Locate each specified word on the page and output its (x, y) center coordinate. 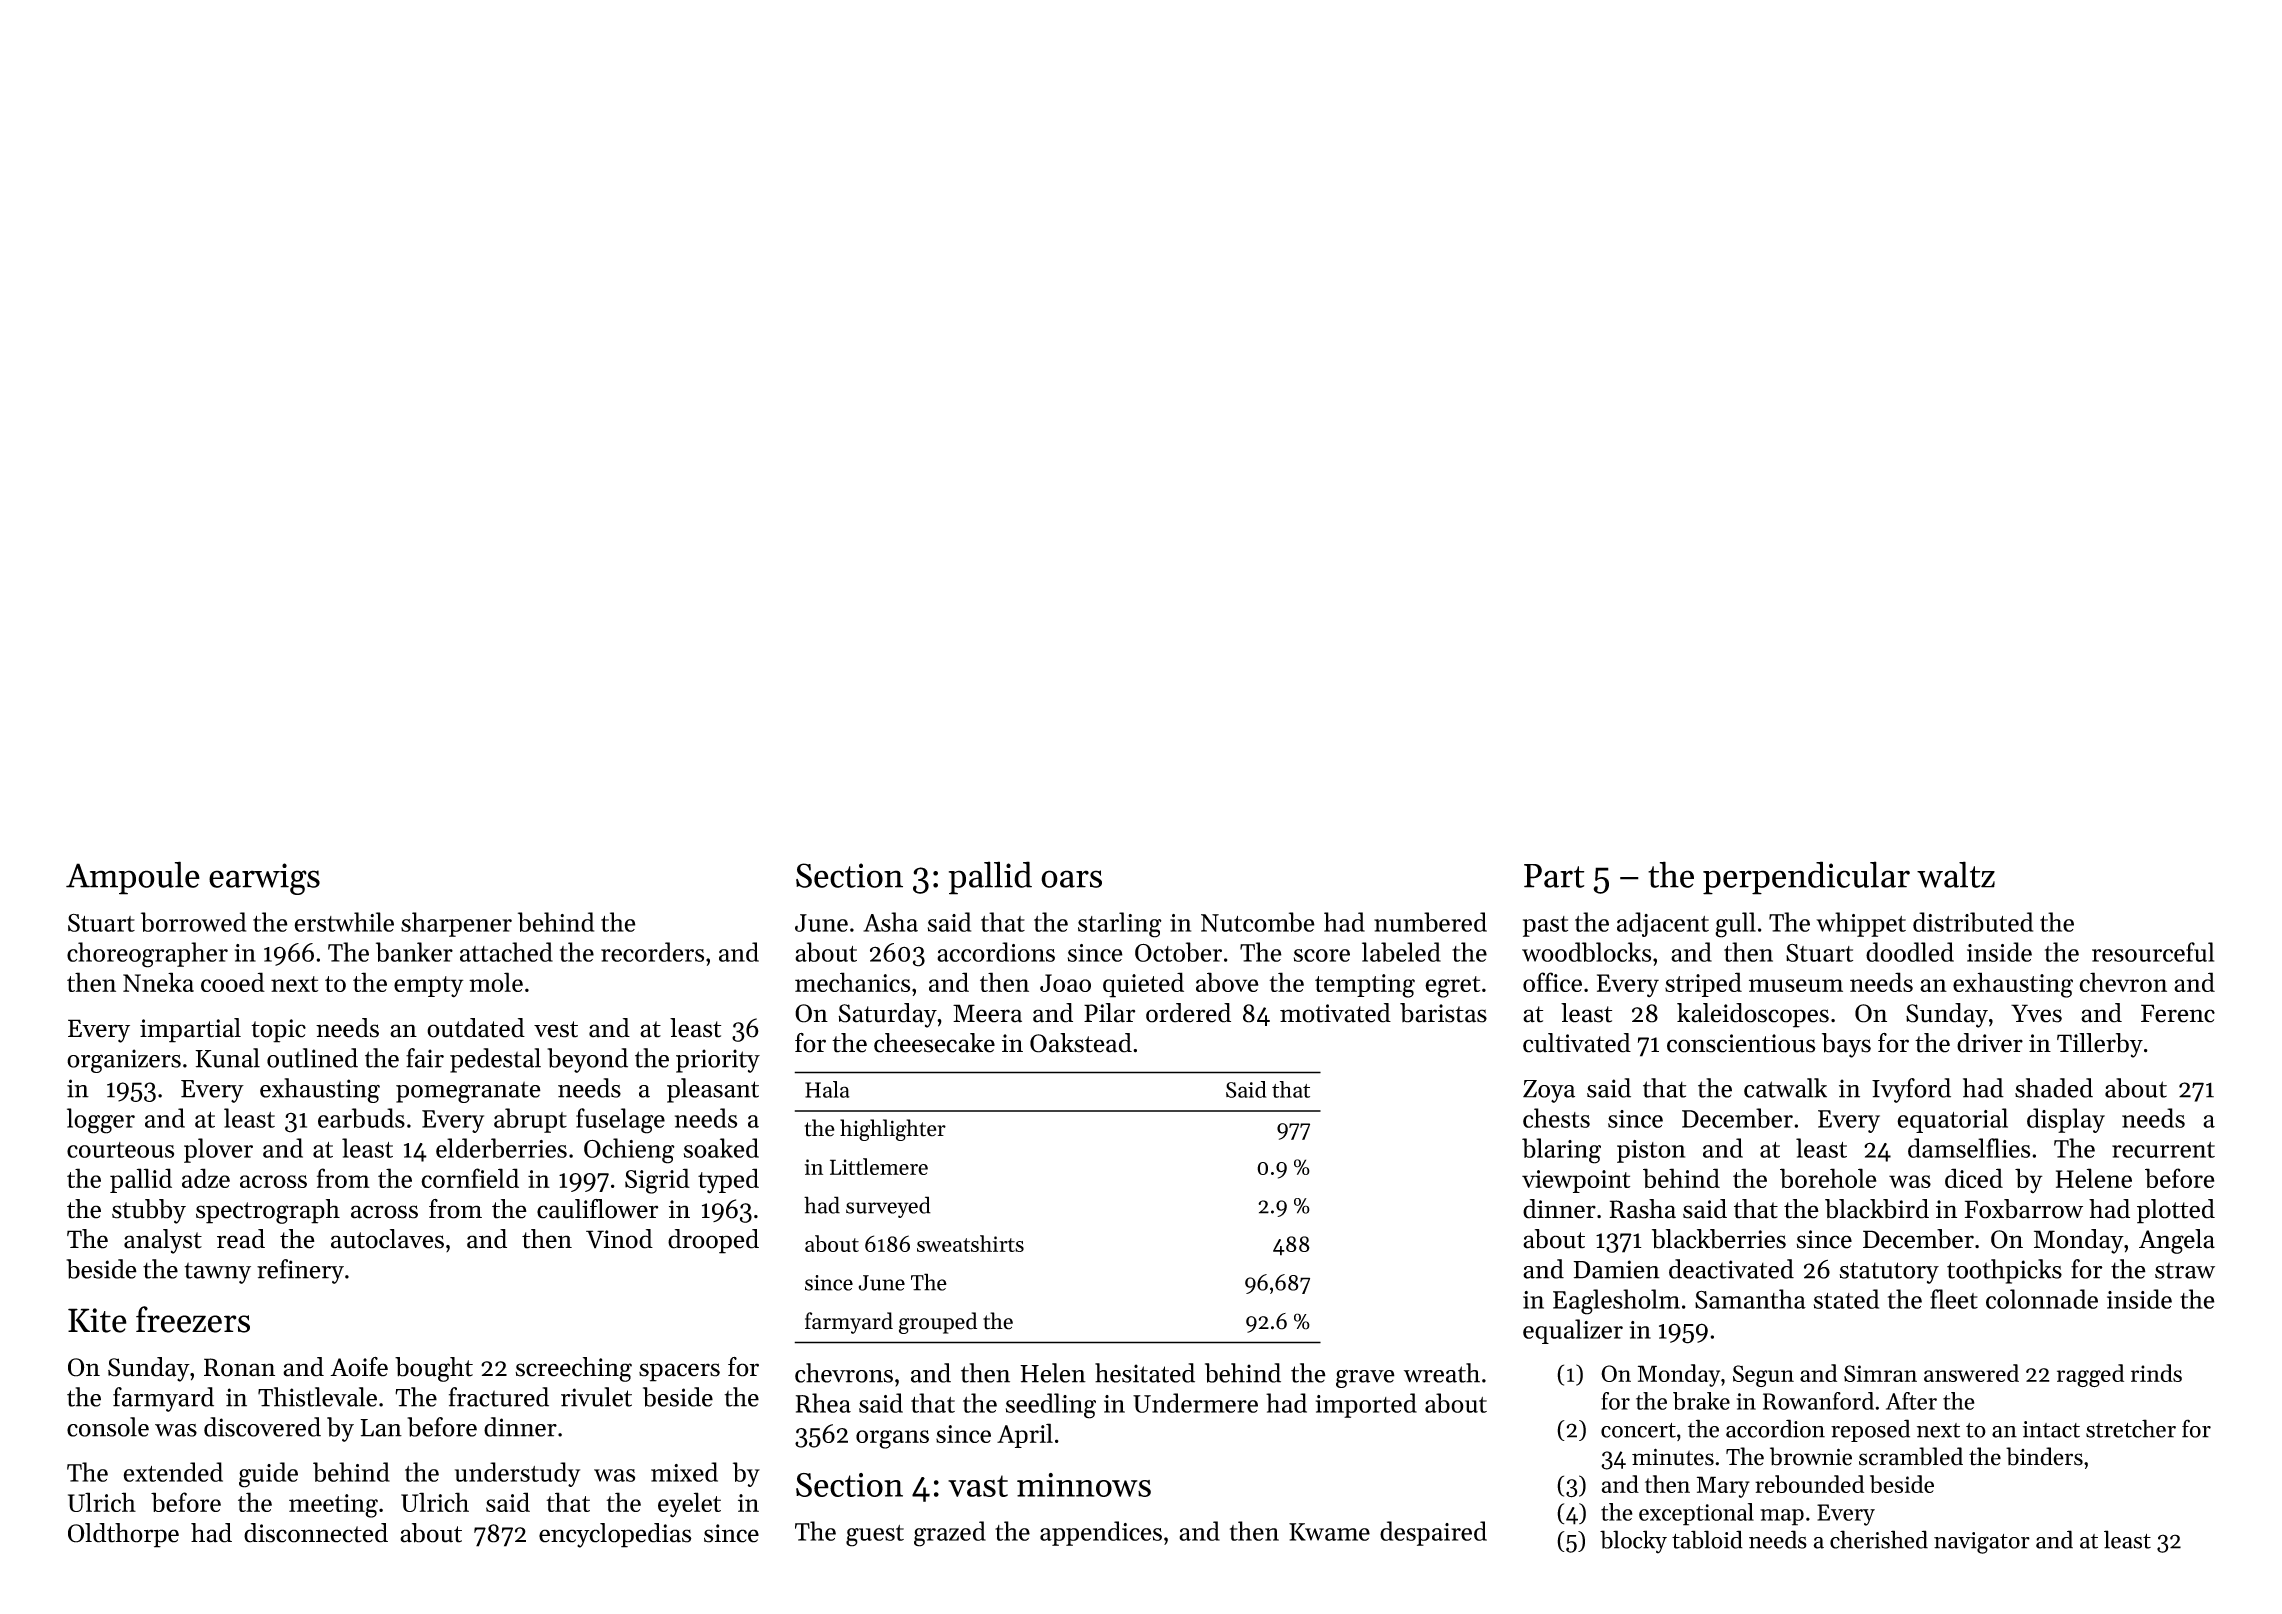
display (2066, 1120)
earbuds (361, 1118)
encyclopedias (615, 1535)
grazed (950, 1534)
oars (1071, 879)
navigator (1982, 1543)
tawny (217, 1273)
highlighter (893, 1130)
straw (2185, 1270)
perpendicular (1806, 878)
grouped (938, 1323)
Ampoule (133, 878)
